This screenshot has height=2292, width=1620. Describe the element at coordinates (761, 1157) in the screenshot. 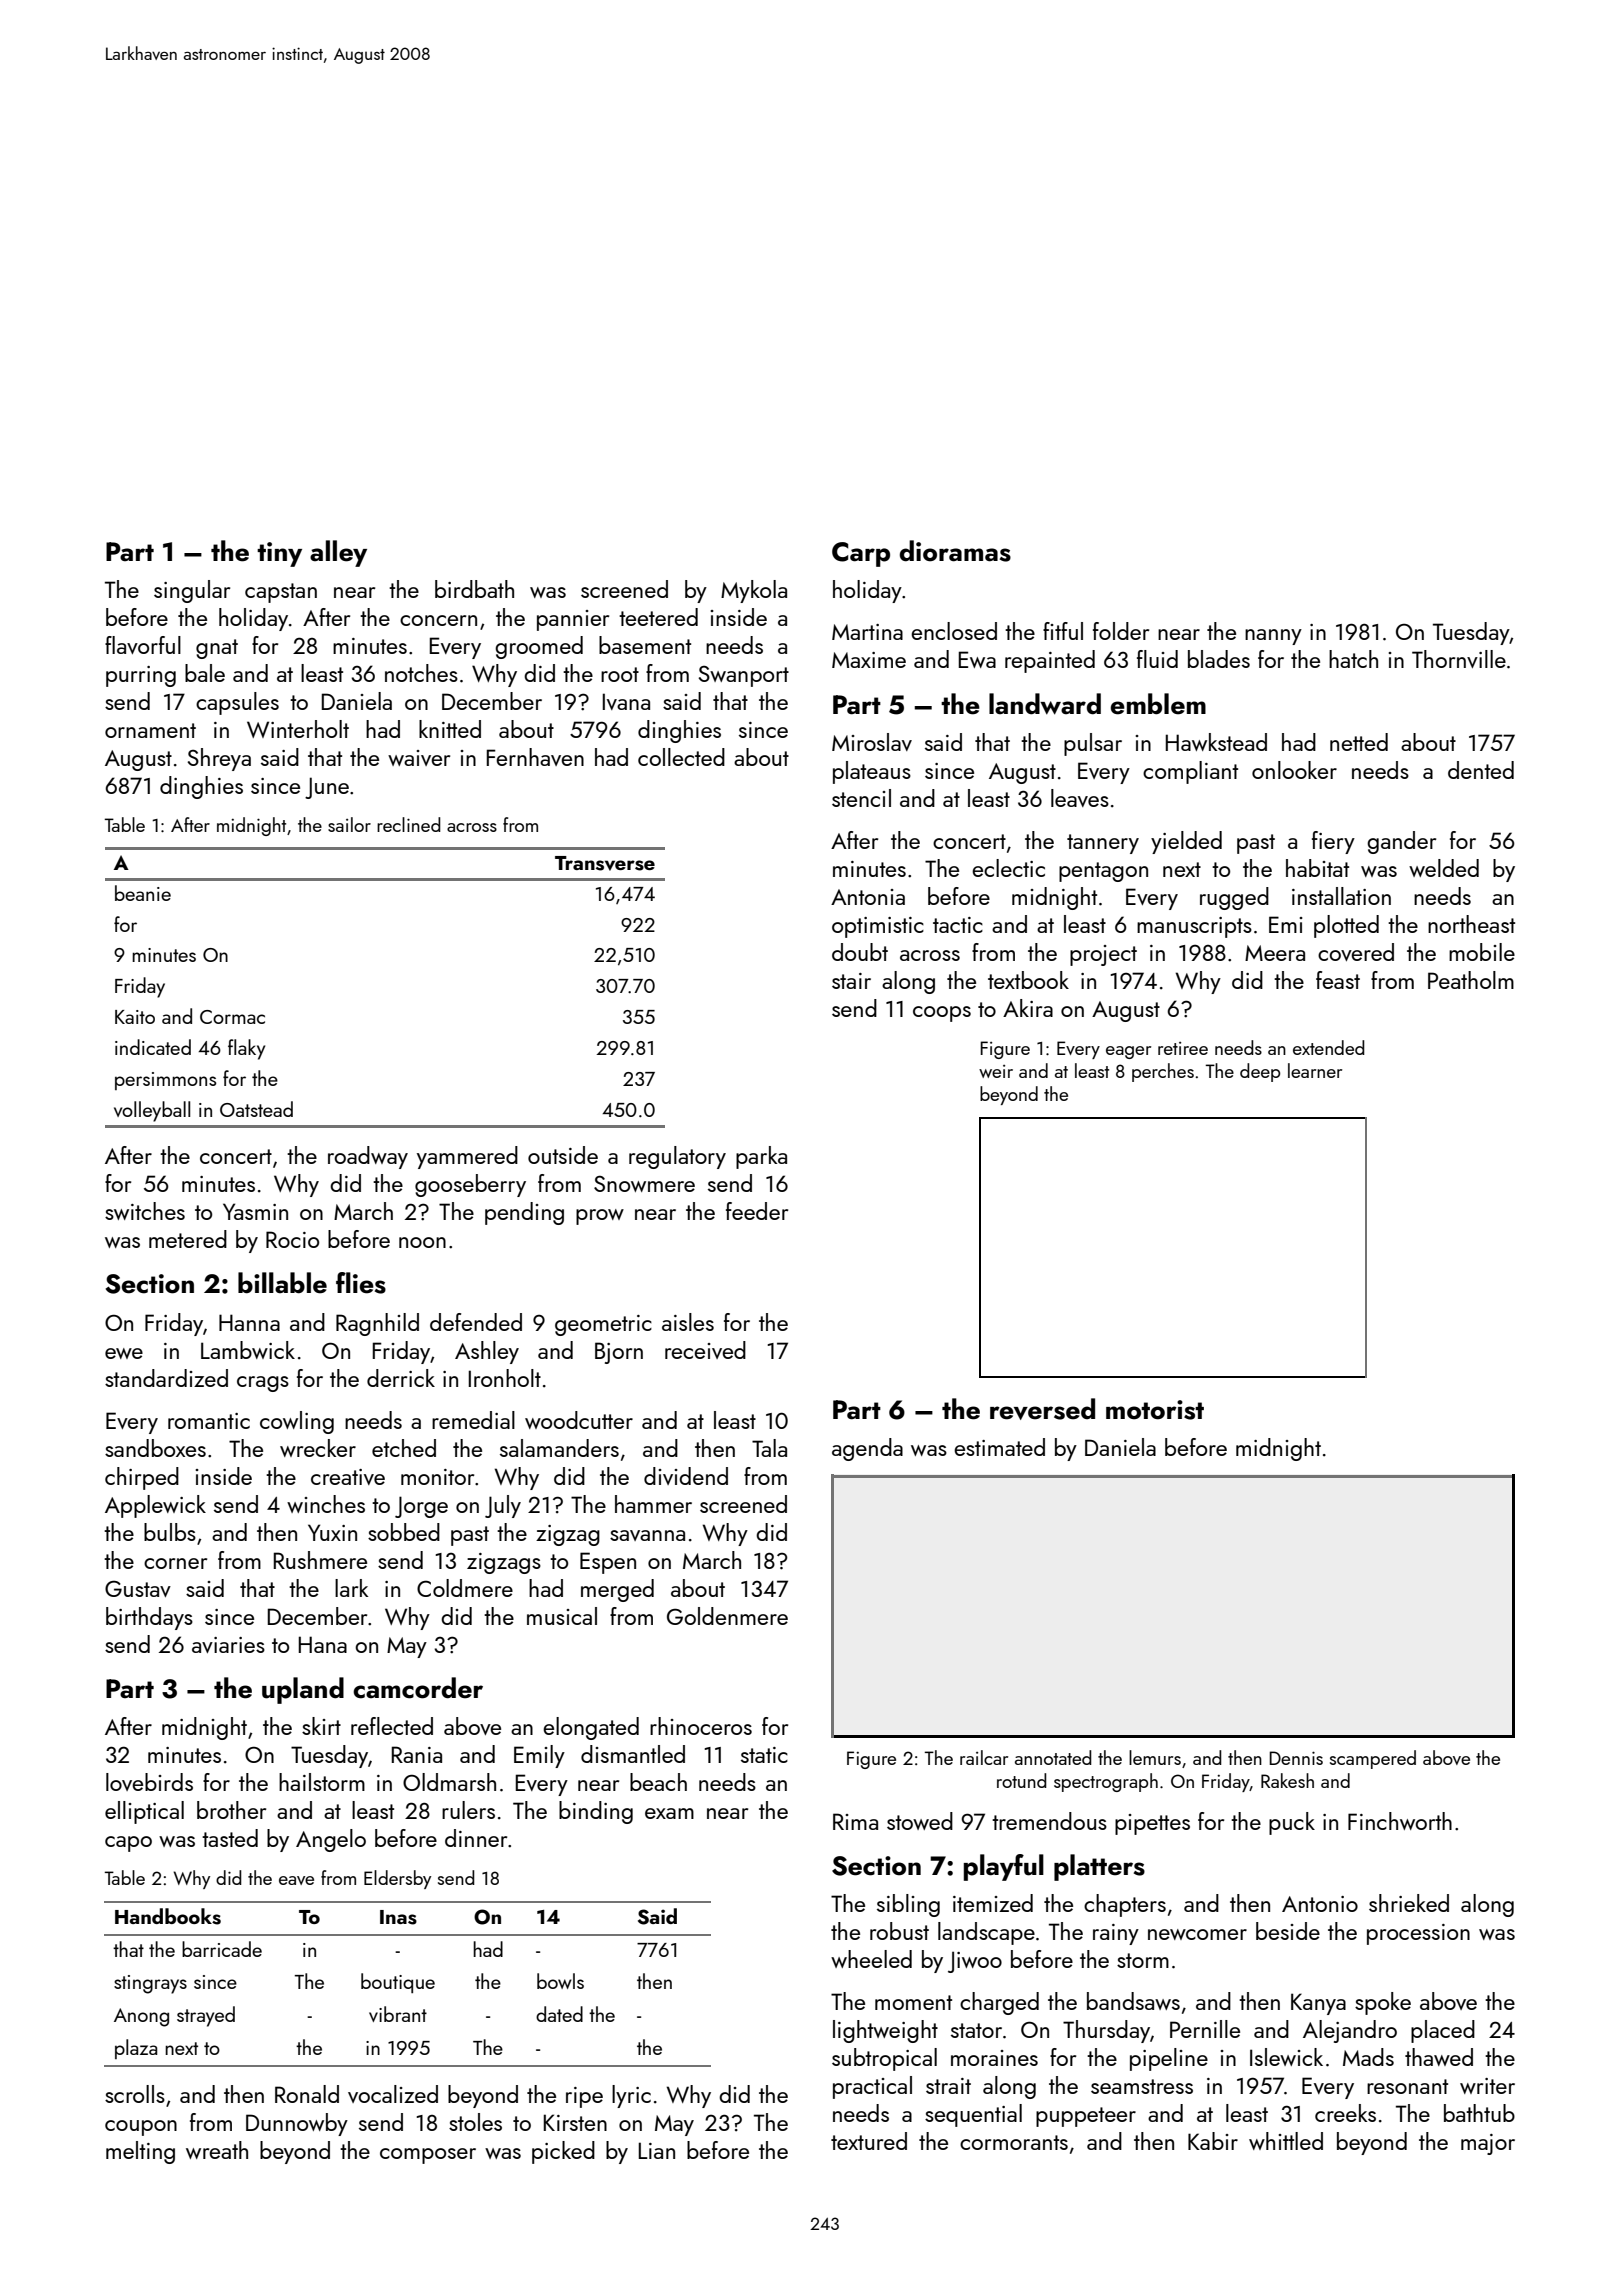

I see `parka` at that location.
